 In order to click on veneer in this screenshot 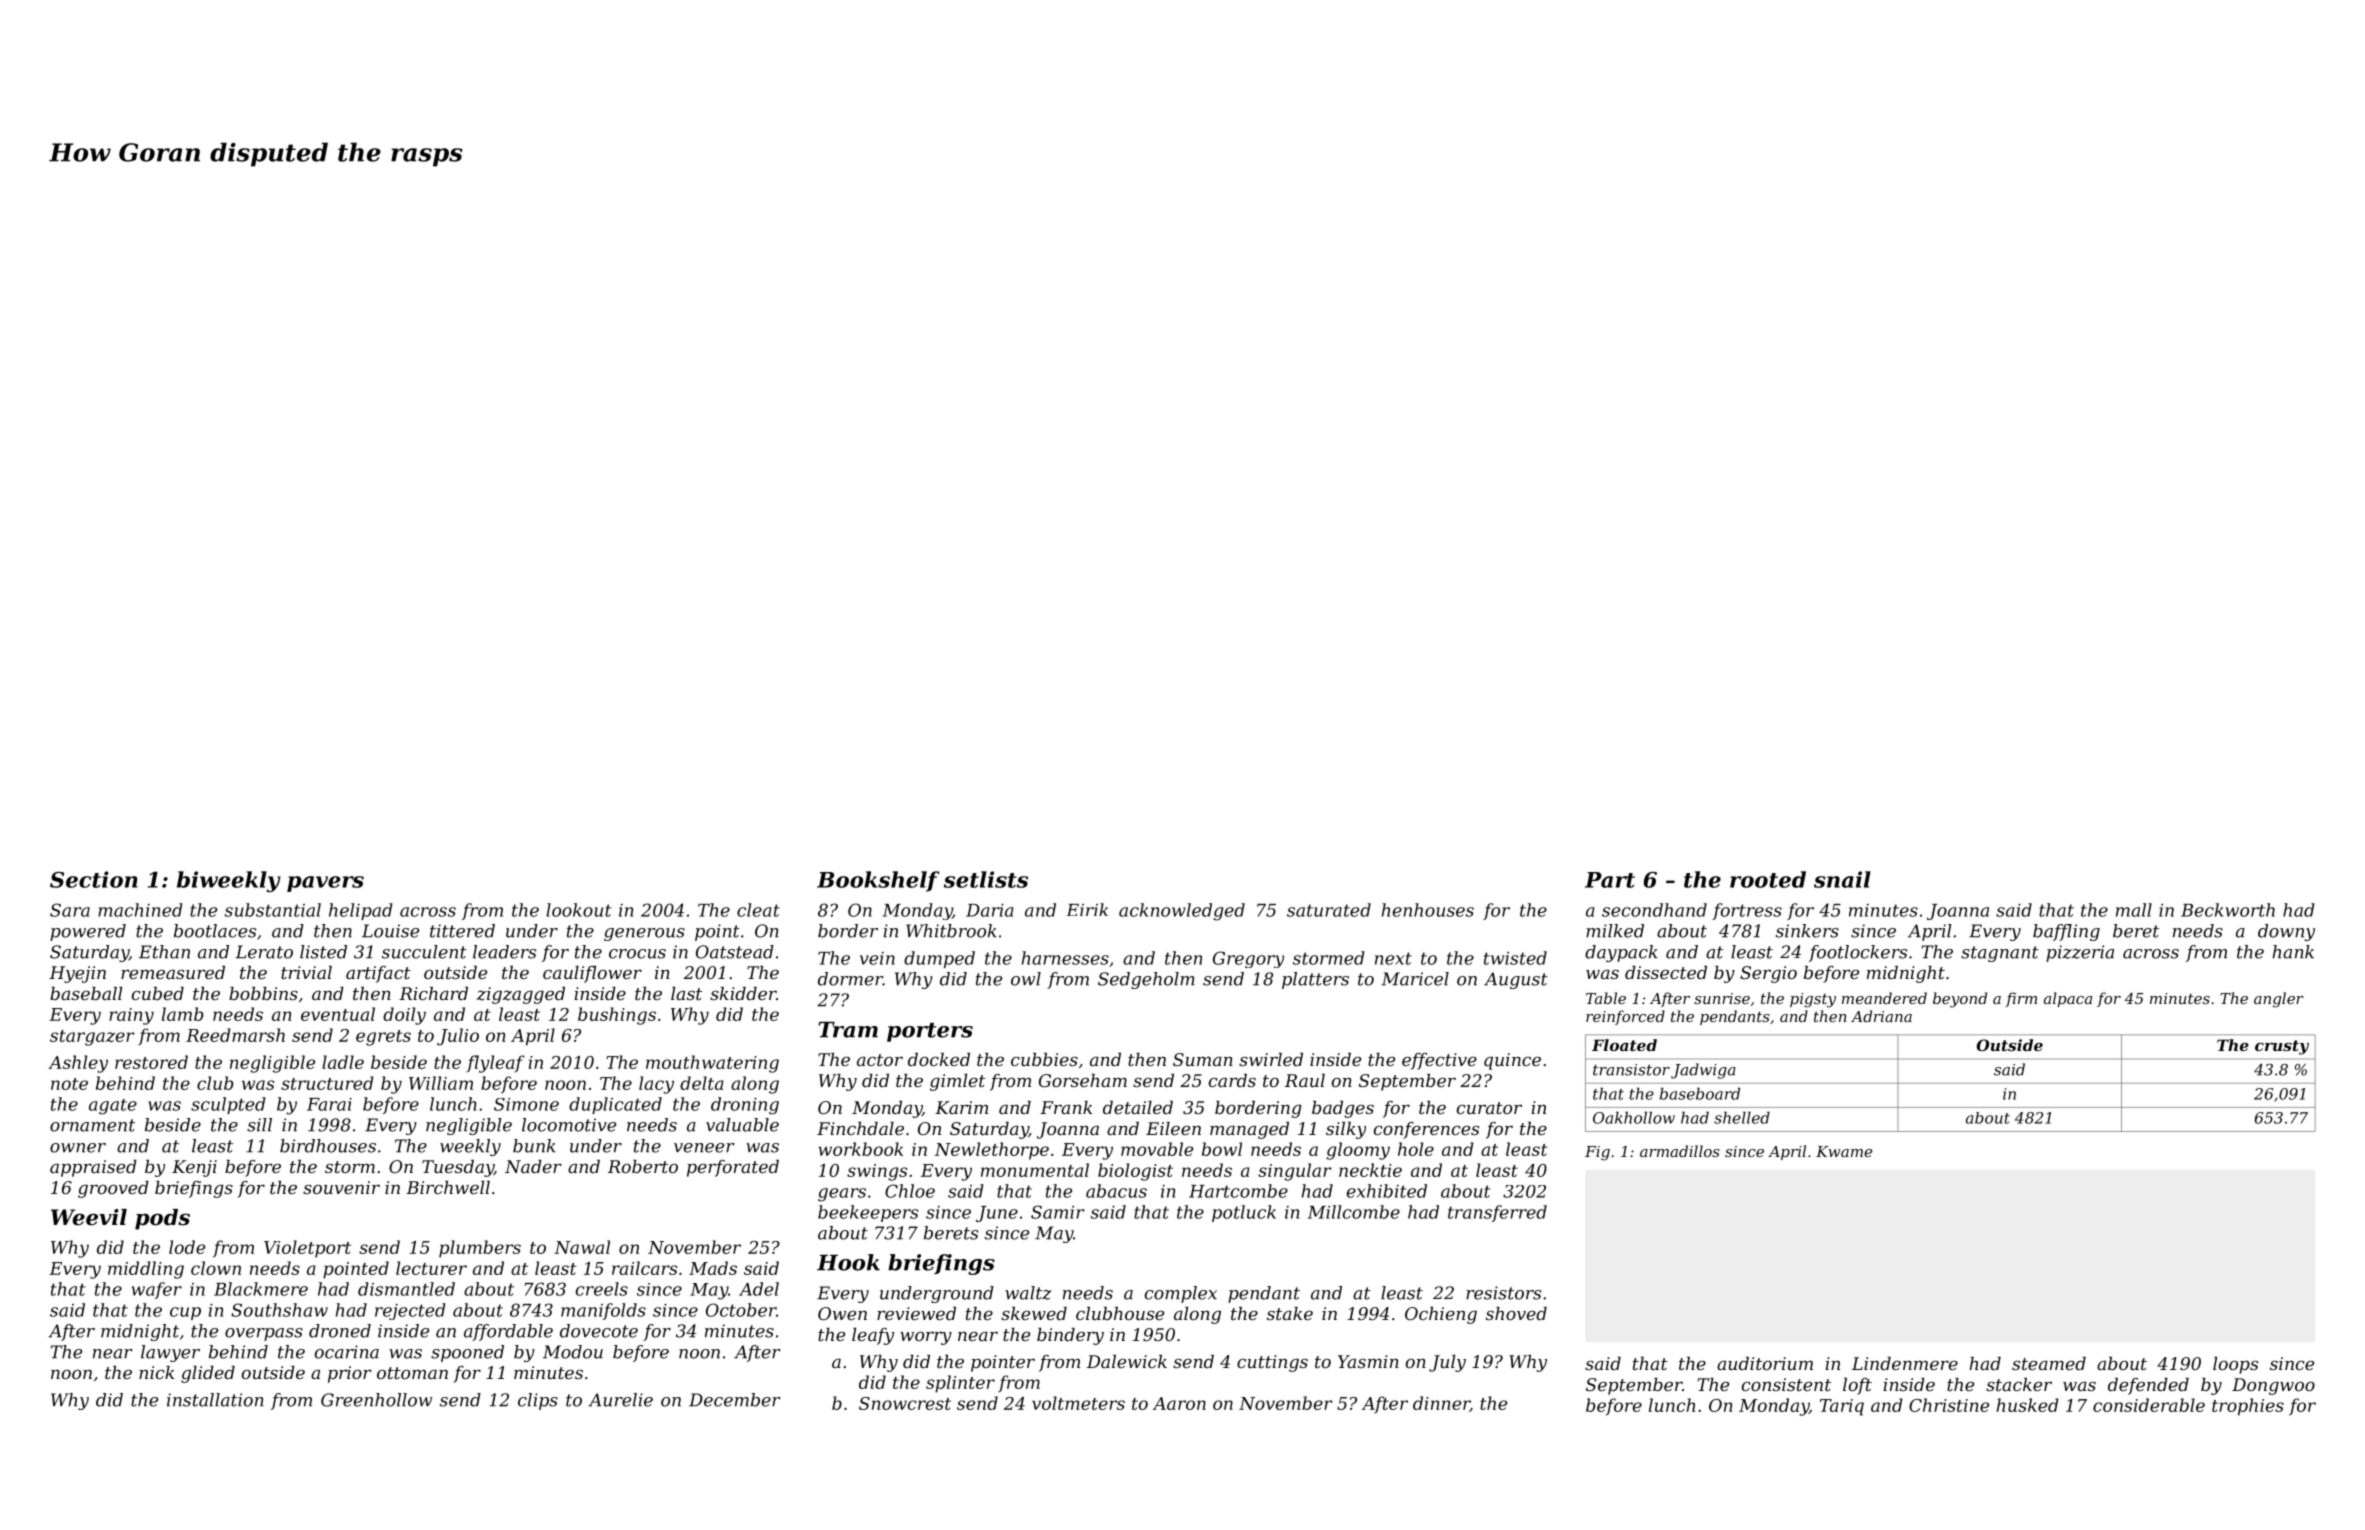, I will do `click(704, 1148)`.
